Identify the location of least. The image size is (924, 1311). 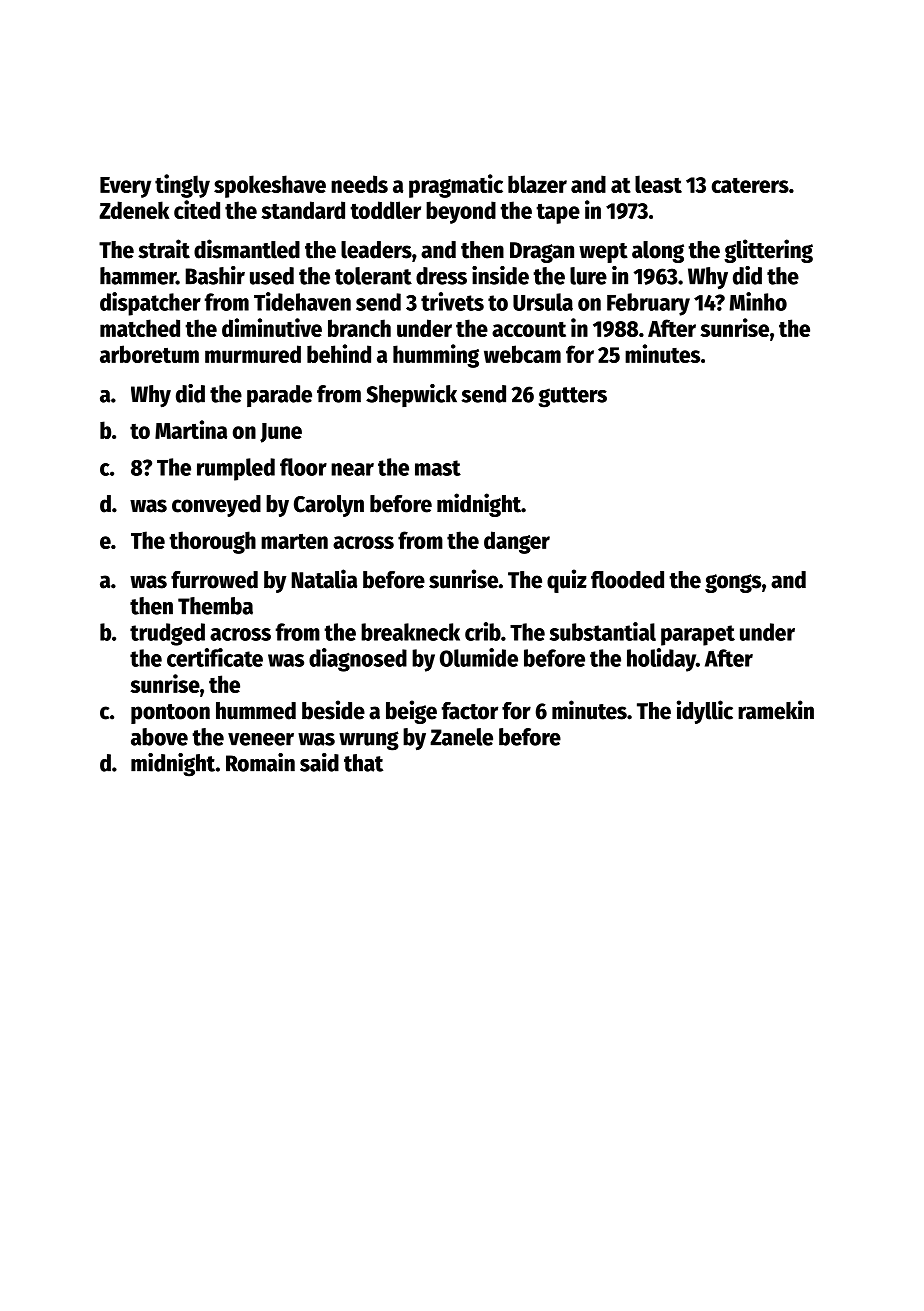
(658, 184).
